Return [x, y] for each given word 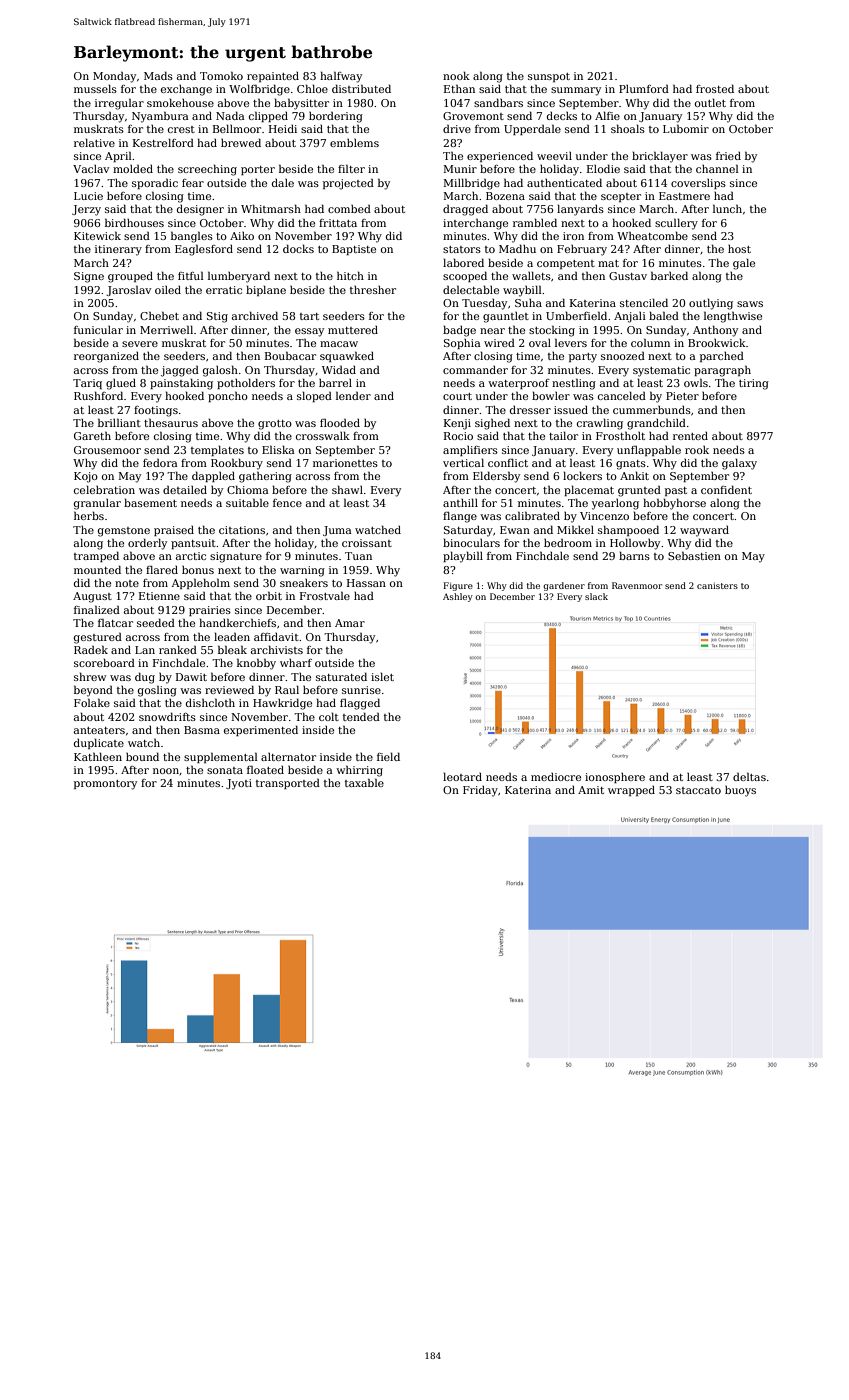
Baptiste [354, 250]
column [650, 342]
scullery [676, 224]
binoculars [471, 542]
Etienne [159, 596]
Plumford [644, 88]
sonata [225, 770]
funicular [98, 330]
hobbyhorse [674, 504]
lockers [582, 475]
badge [459, 331]
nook [456, 75]
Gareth [92, 435]
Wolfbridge [259, 90]
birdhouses [134, 222]
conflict [508, 462]
